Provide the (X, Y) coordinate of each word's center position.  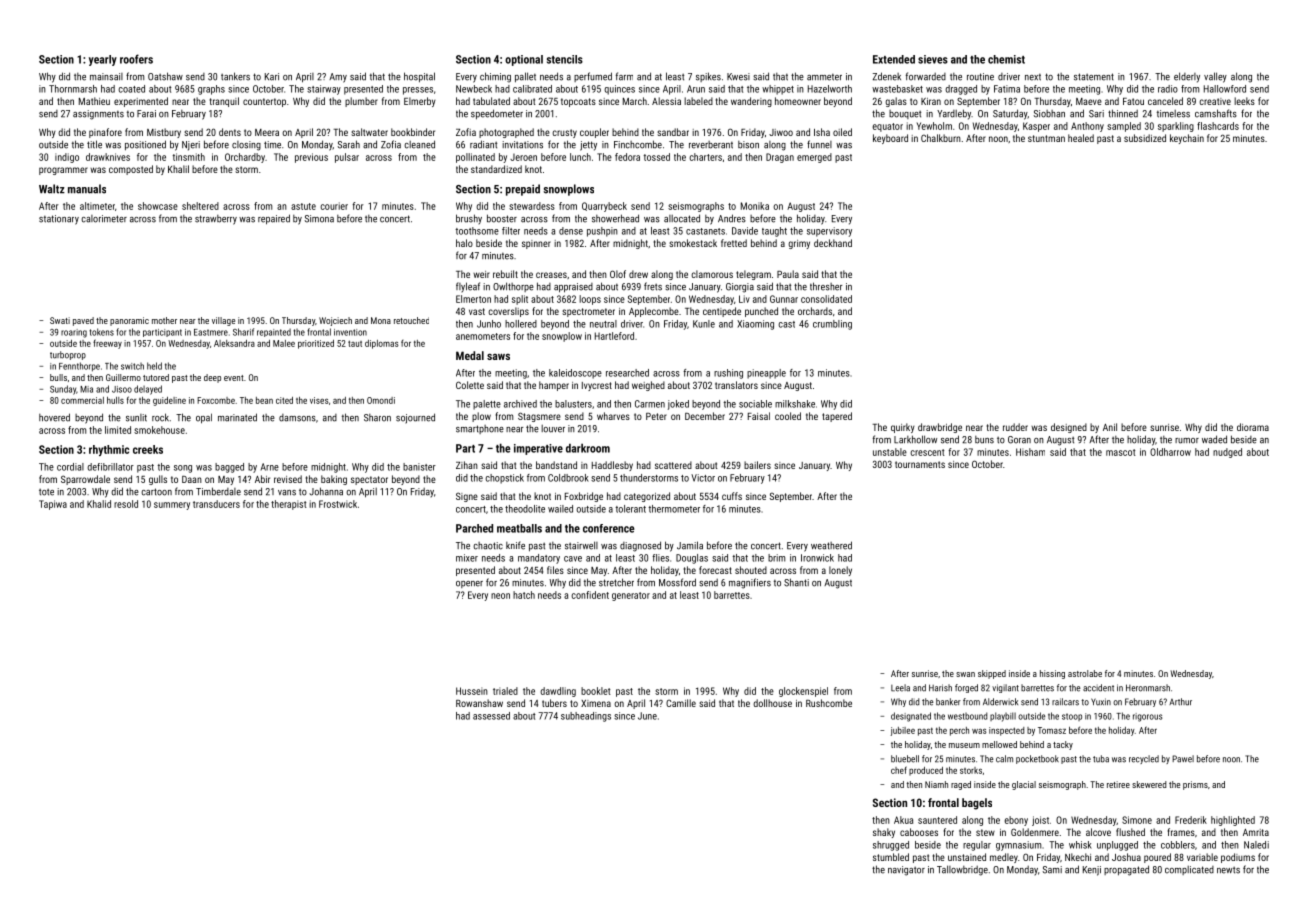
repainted (274, 332)
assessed (491, 716)
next (1033, 77)
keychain (1187, 139)
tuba (1101, 759)
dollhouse (772, 703)
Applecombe (654, 312)
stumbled (891, 857)
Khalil (178, 169)
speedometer (497, 114)
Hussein (472, 691)
